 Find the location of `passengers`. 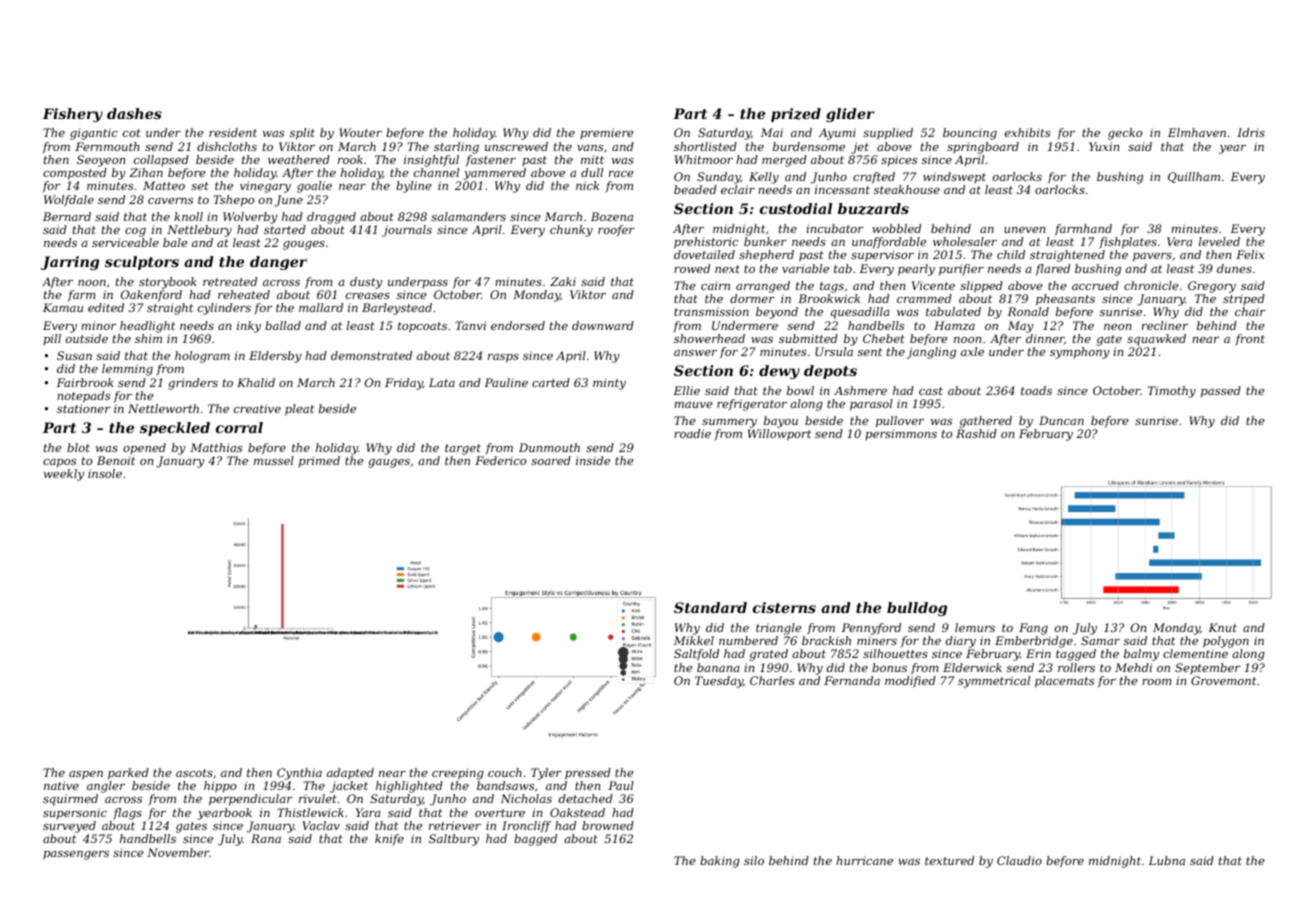

passengers is located at coordinates (76, 855).
